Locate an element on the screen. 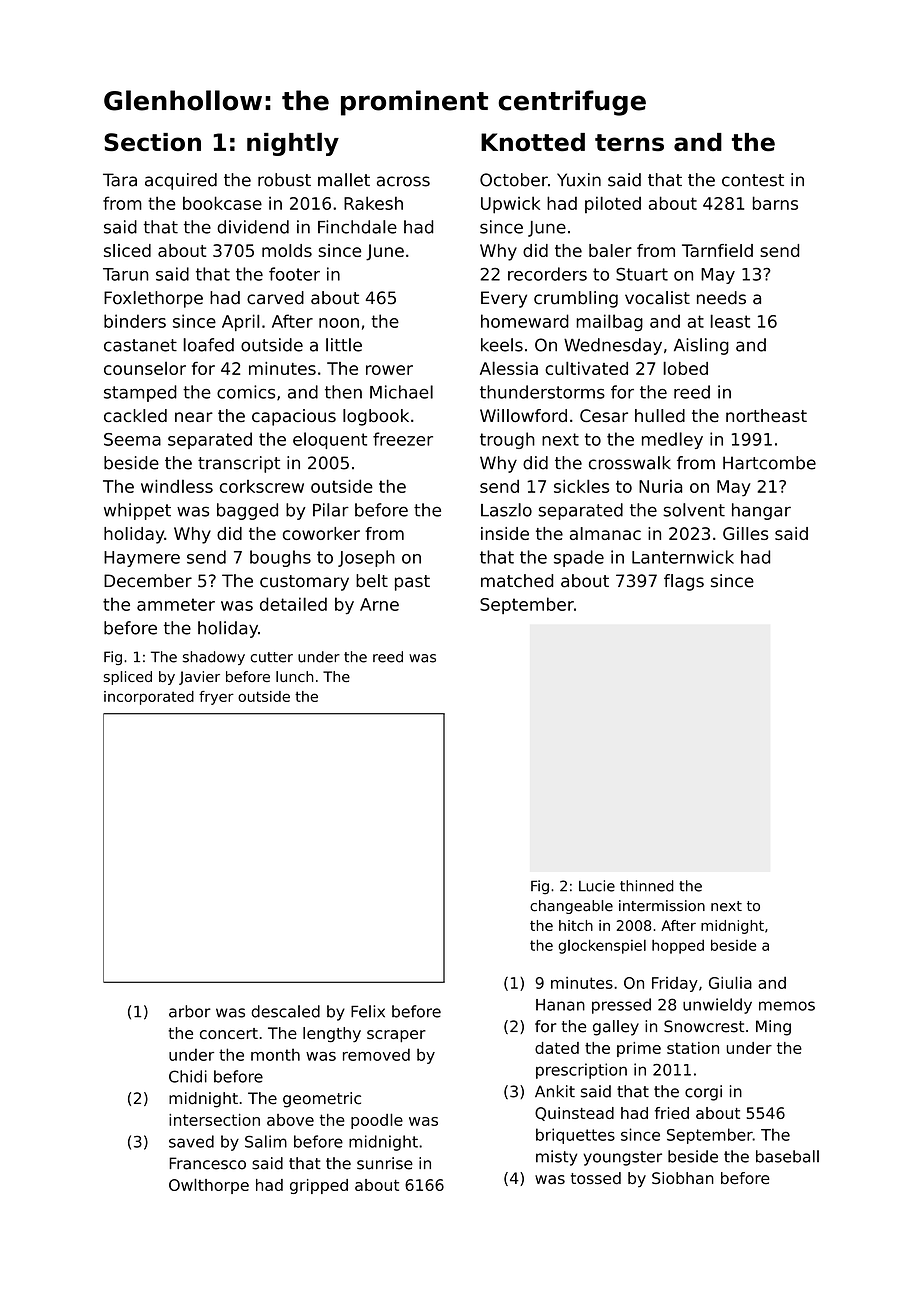  whippet is located at coordinates (137, 511).
